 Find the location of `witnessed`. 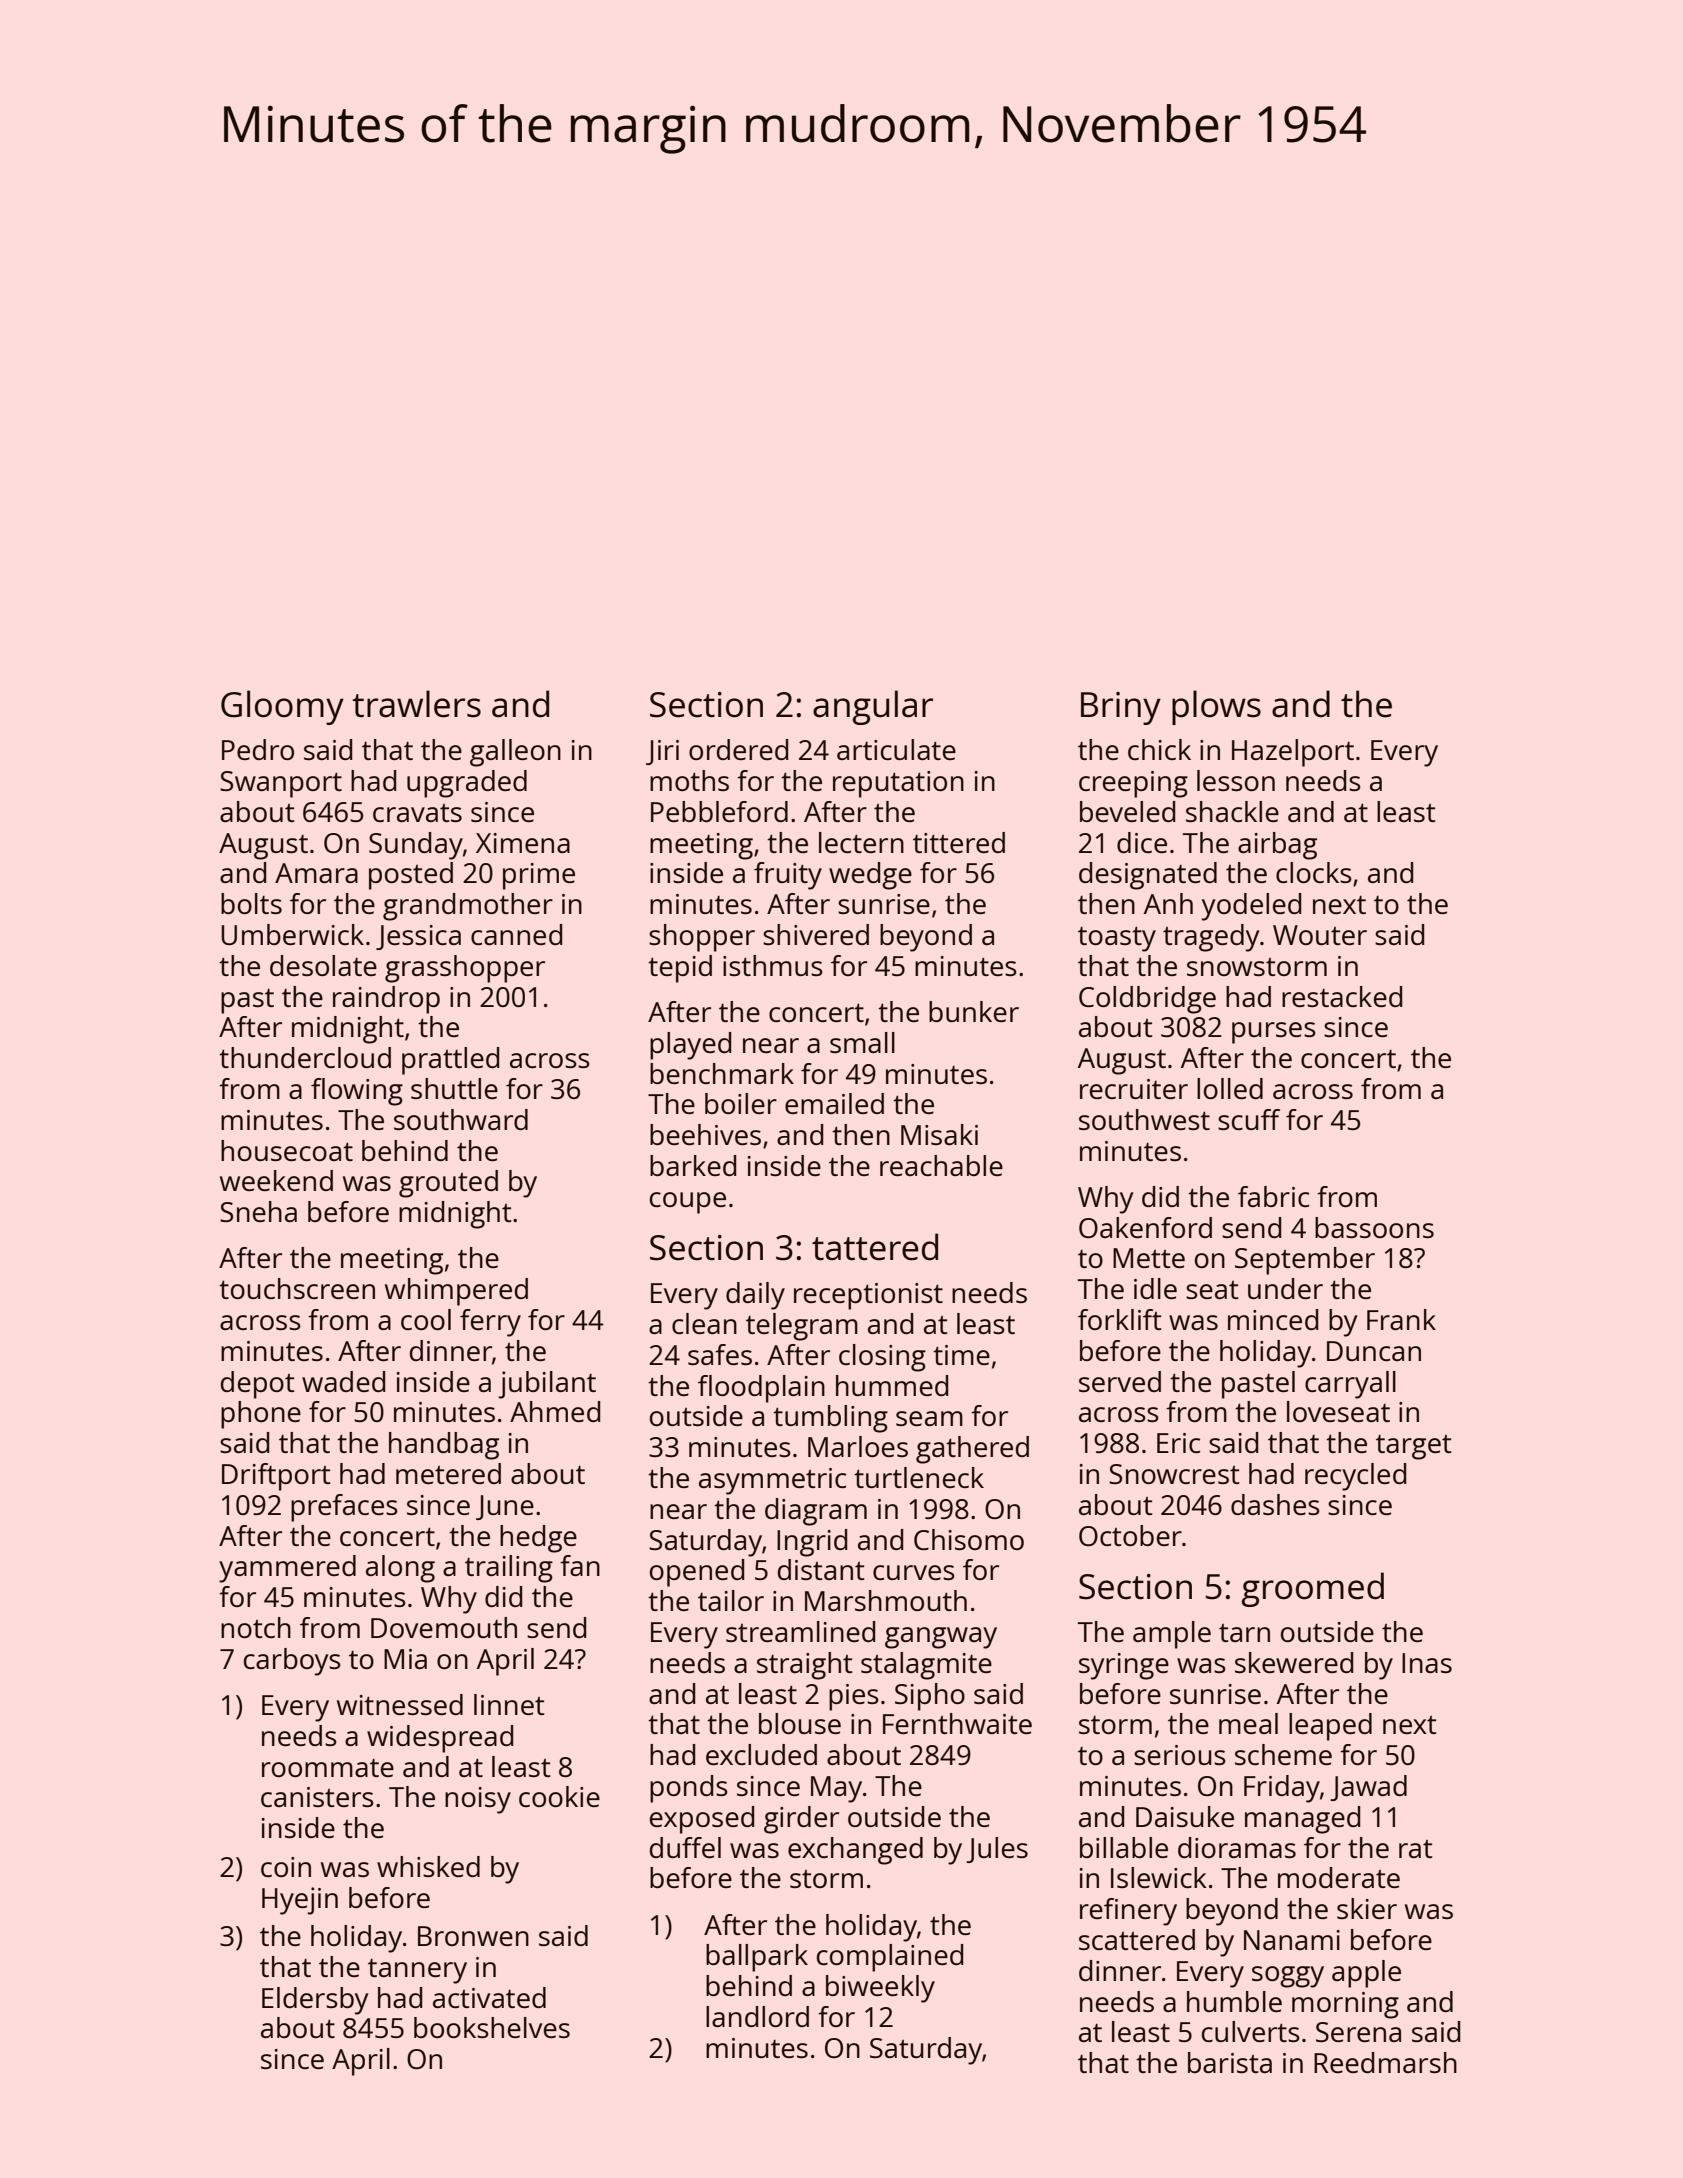

witnessed is located at coordinates (400, 1704).
